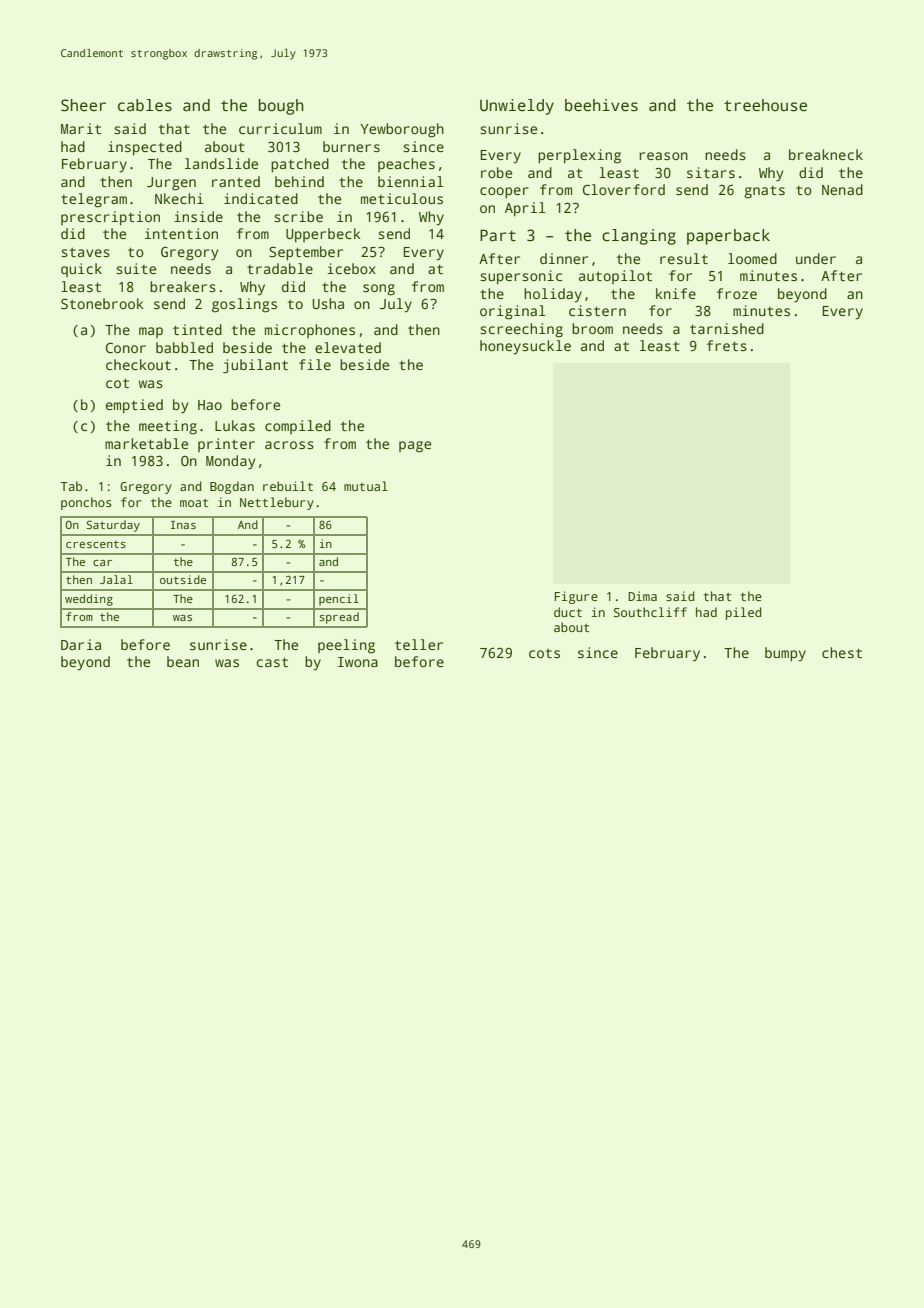 The width and height of the screenshot is (924, 1308). Describe the element at coordinates (366, 486) in the screenshot. I see `mutual` at that location.
